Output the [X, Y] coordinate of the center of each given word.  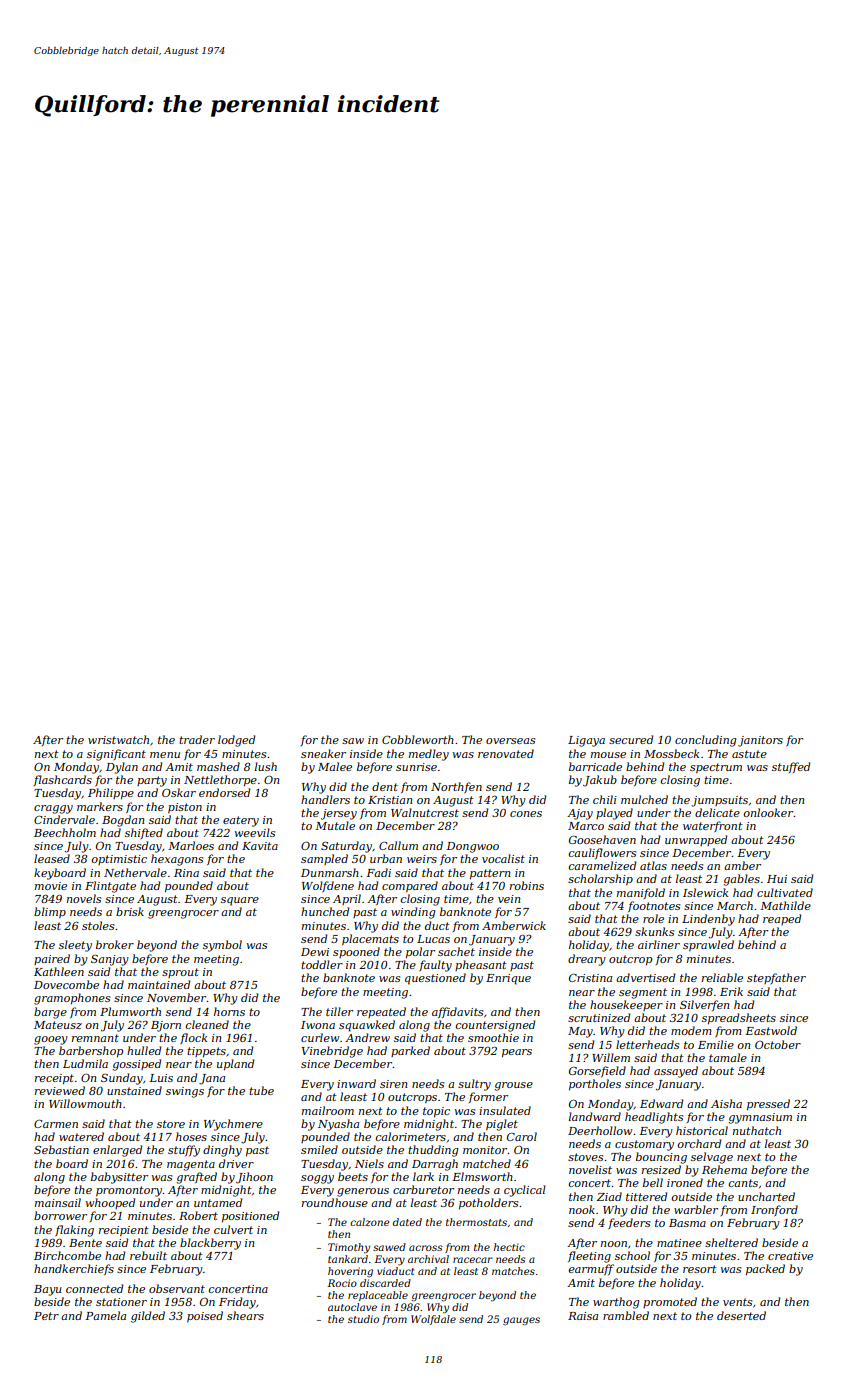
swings [185, 1092]
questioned [435, 979]
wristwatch [118, 739]
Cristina [590, 978]
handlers [325, 799]
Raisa [583, 1316]
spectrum [716, 768]
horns [229, 1011]
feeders [629, 1223]
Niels [369, 1163]
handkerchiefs [74, 1269]
